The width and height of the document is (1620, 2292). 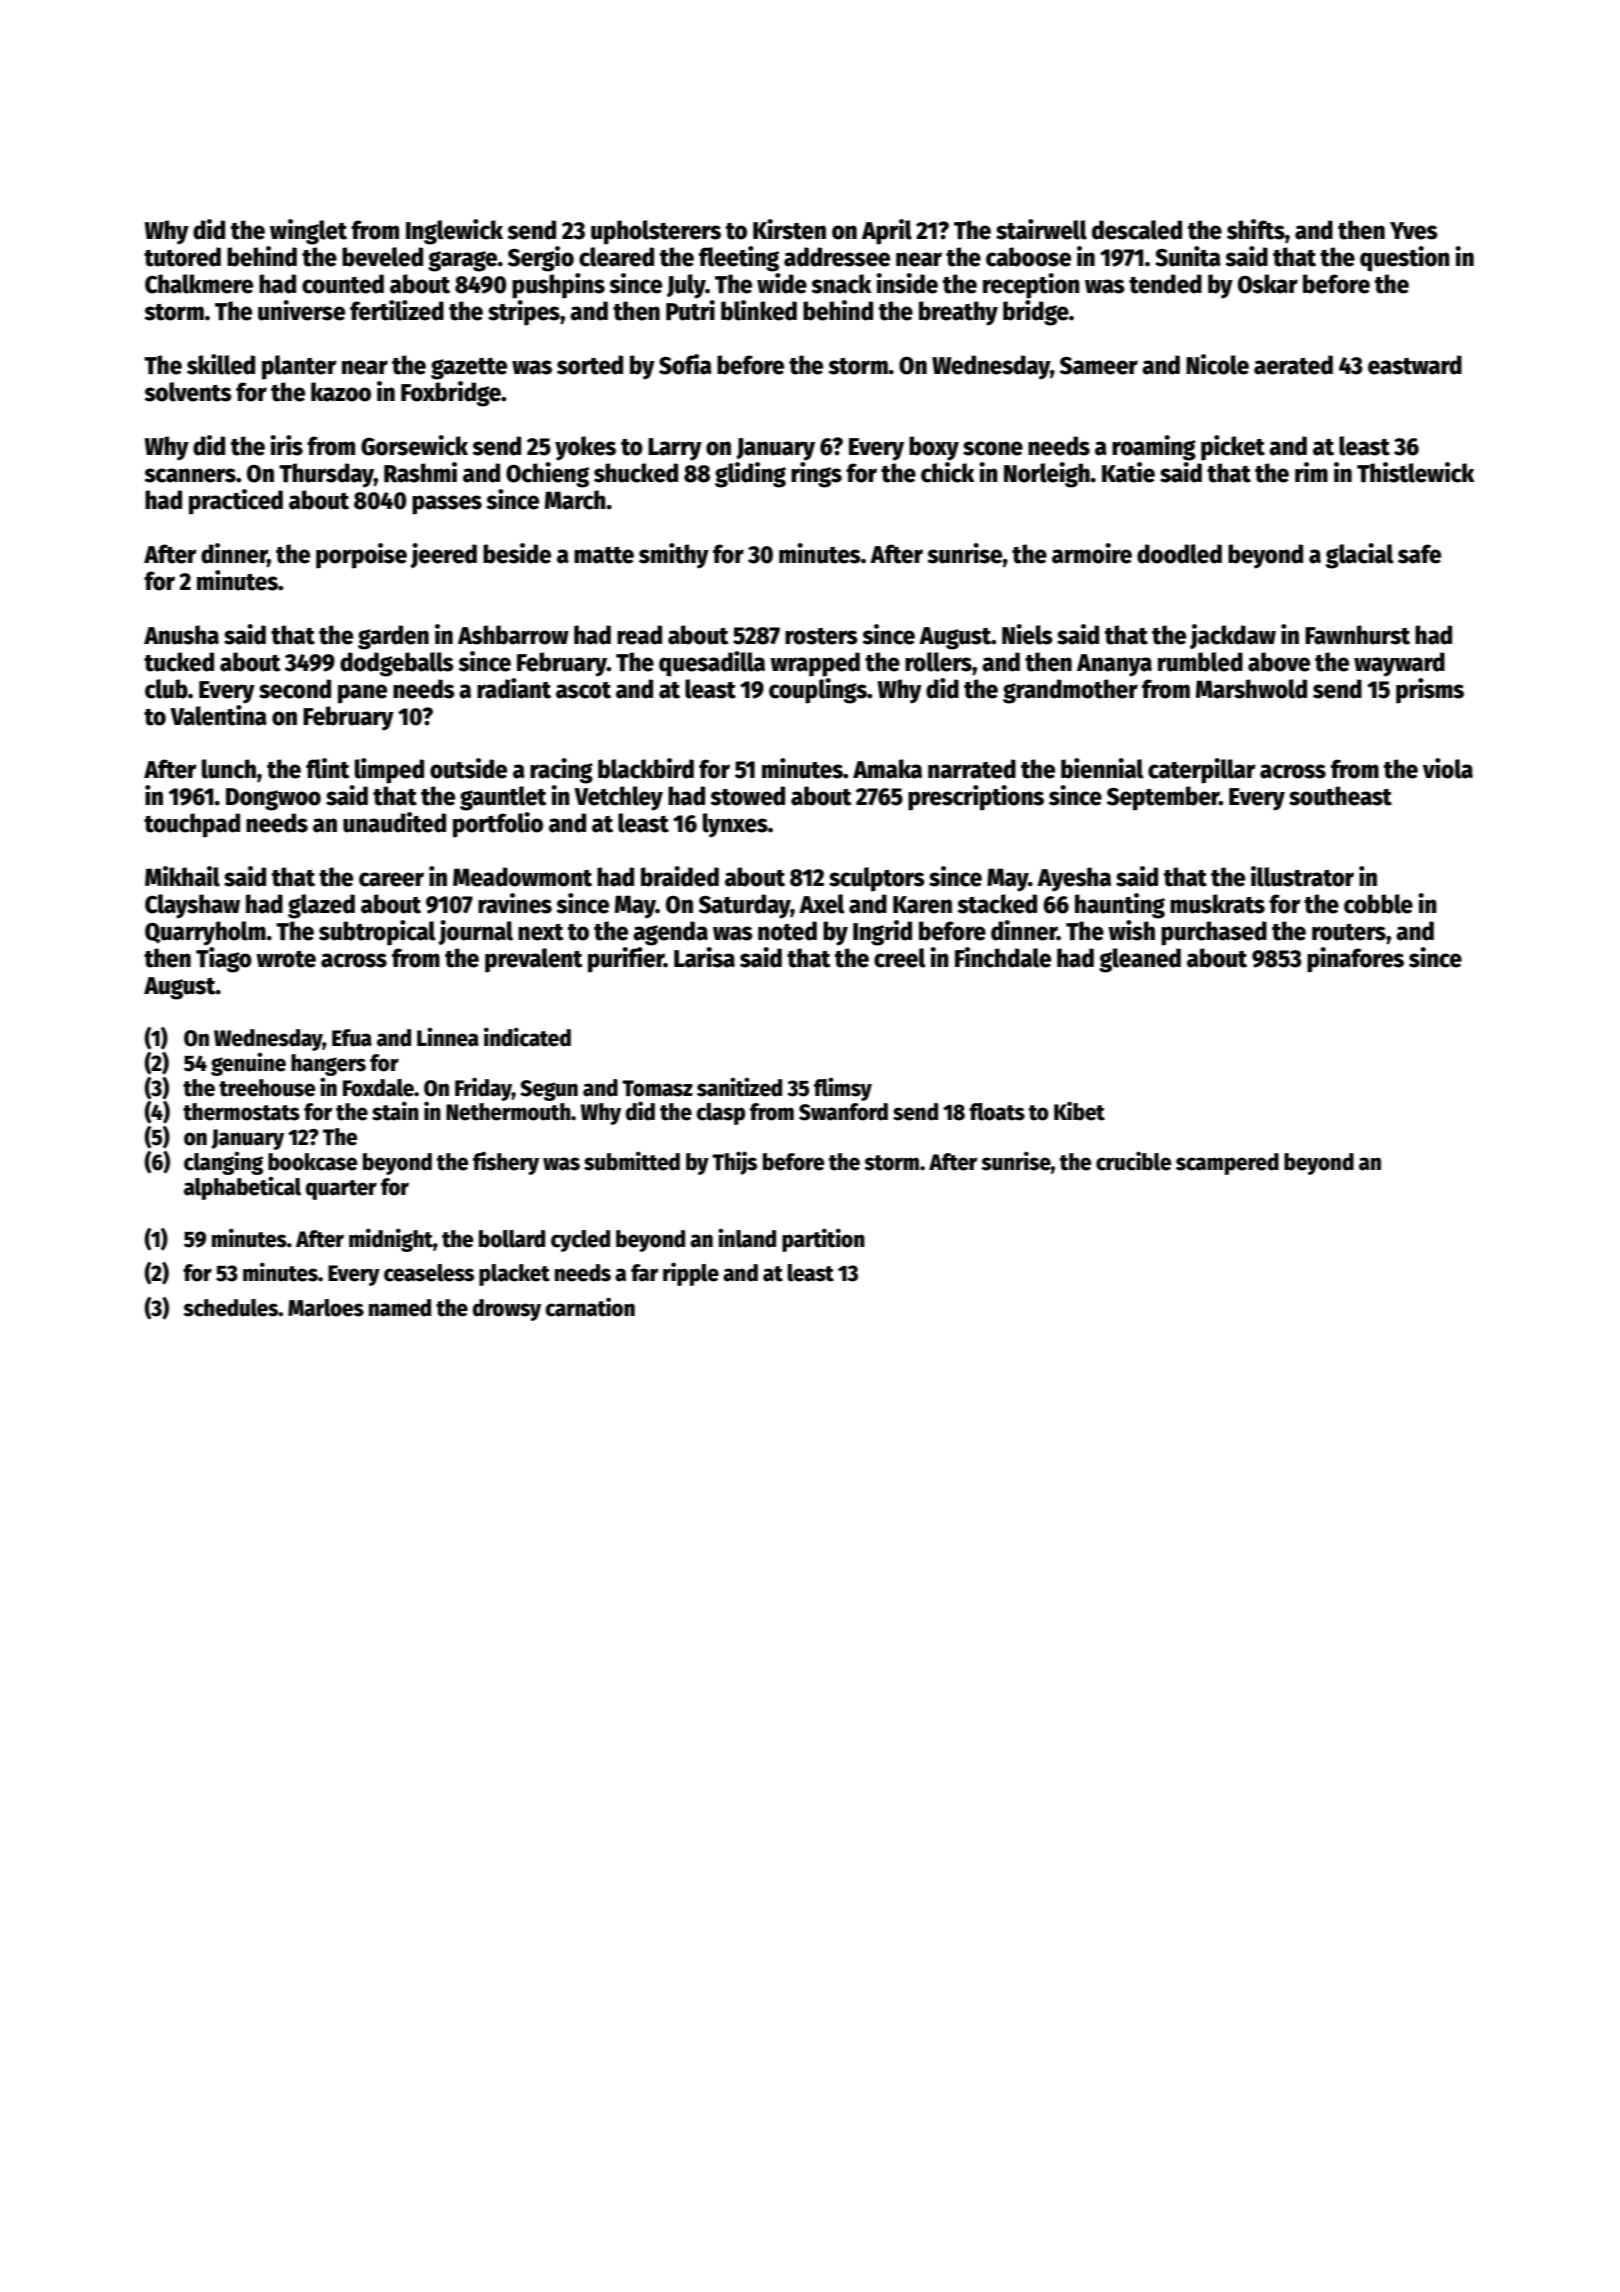 What do you see at coordinates (514, 688) in the document?
I see `radiant` at bounding box center [514, 688].
